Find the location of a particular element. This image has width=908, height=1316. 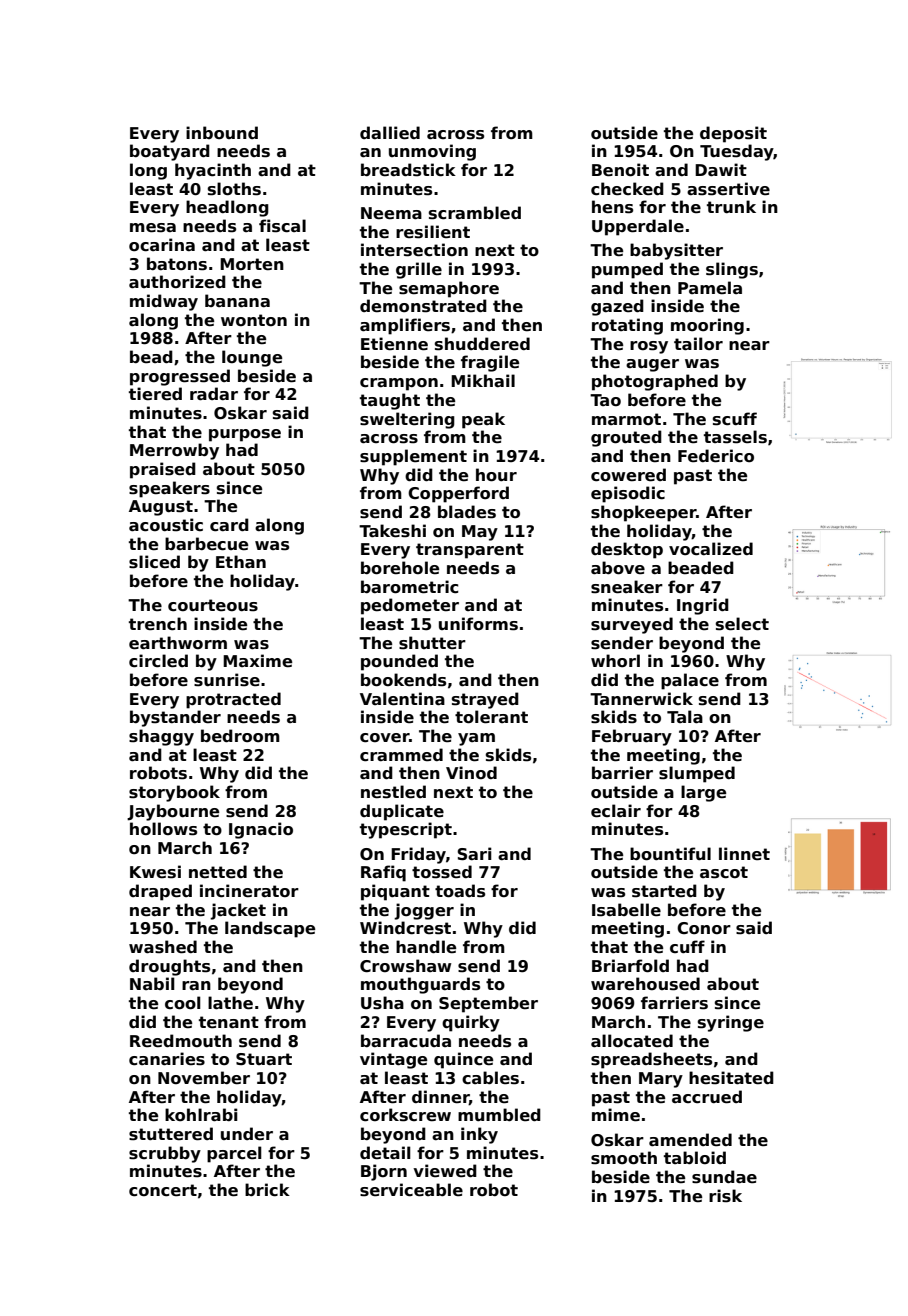

select is located at coordinates (742, 624).
